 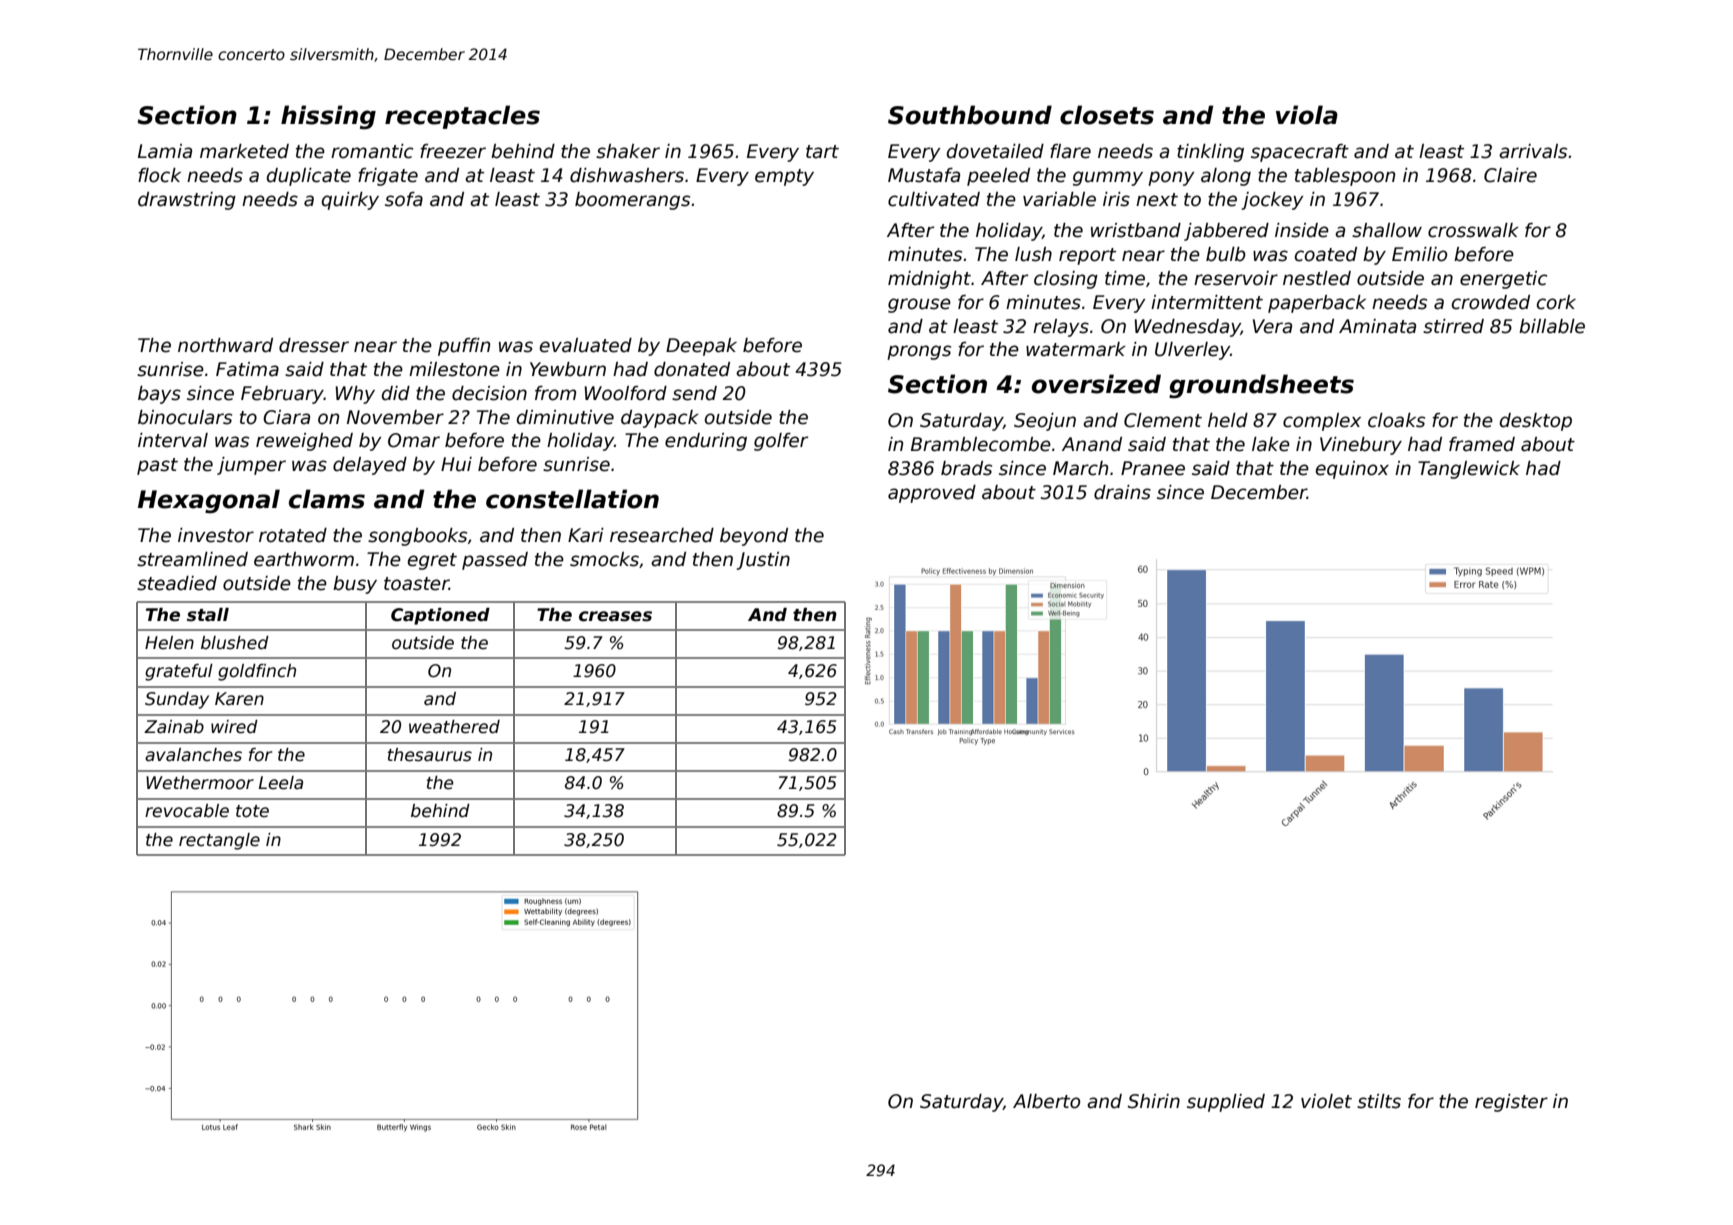 I want to click on stirred, so click(x=1453, y=326).
